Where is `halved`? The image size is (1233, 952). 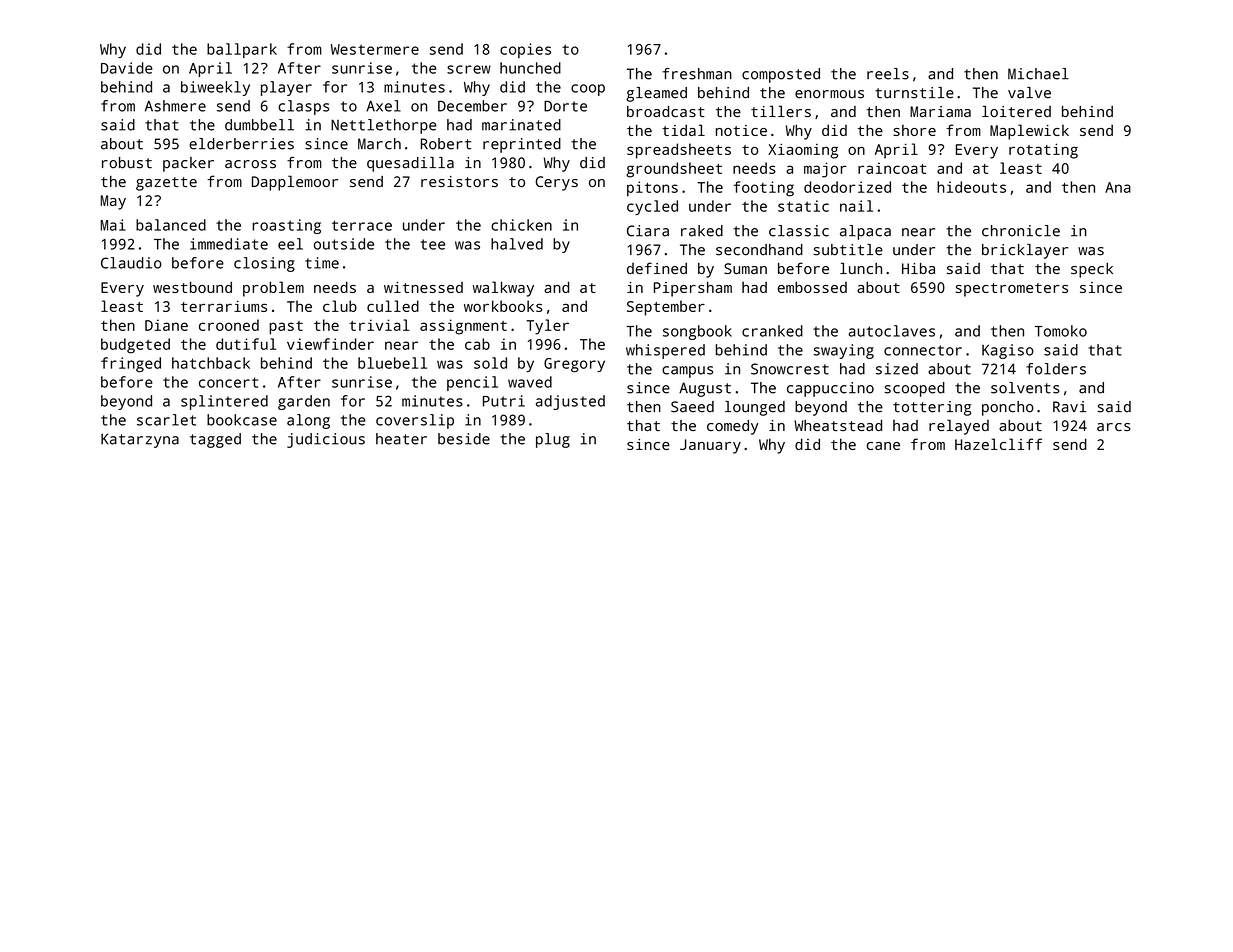
halved is located at coordinates (517, 244).
